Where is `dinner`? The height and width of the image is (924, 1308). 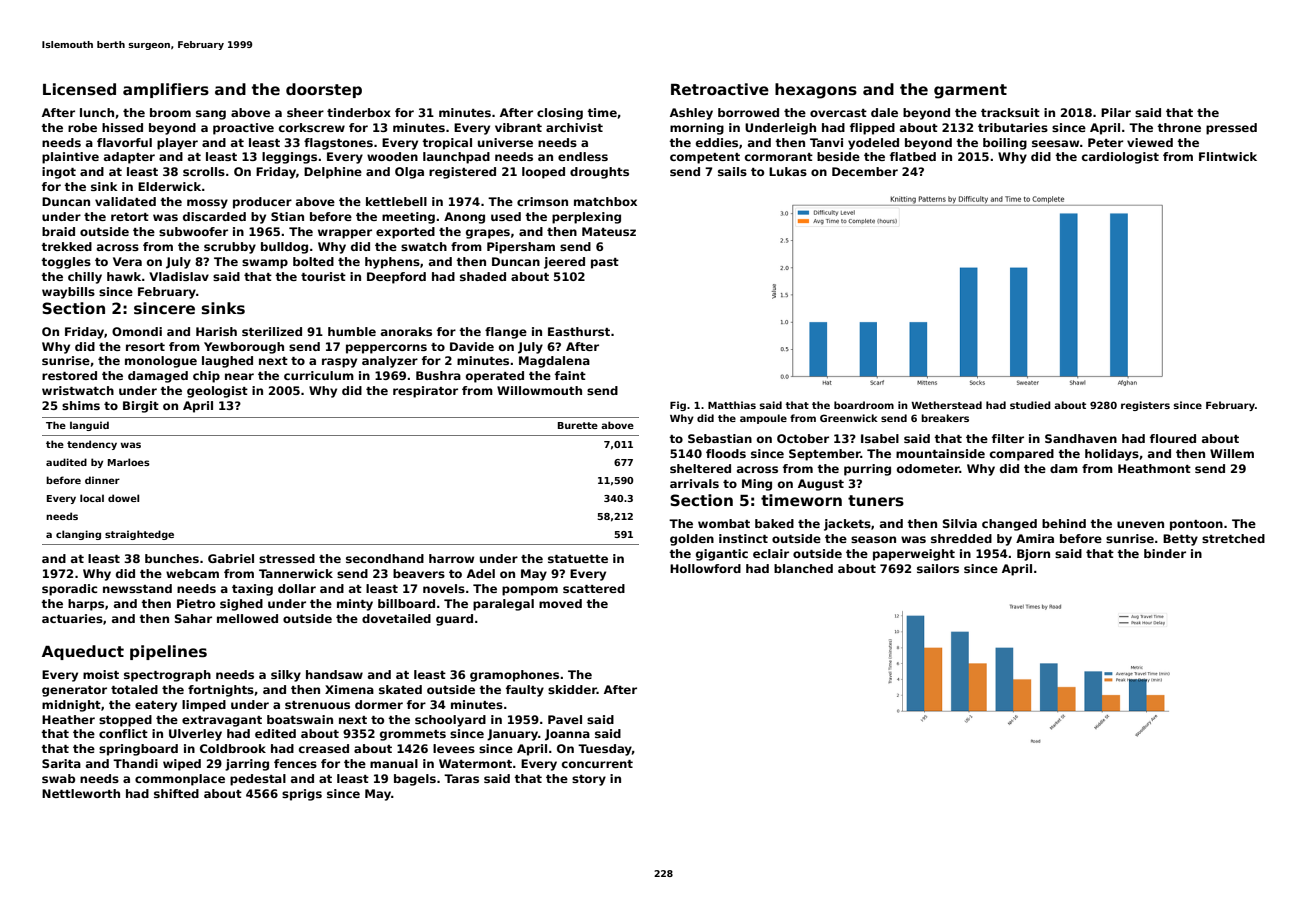
dinner is located at coordinates (102, 480).
